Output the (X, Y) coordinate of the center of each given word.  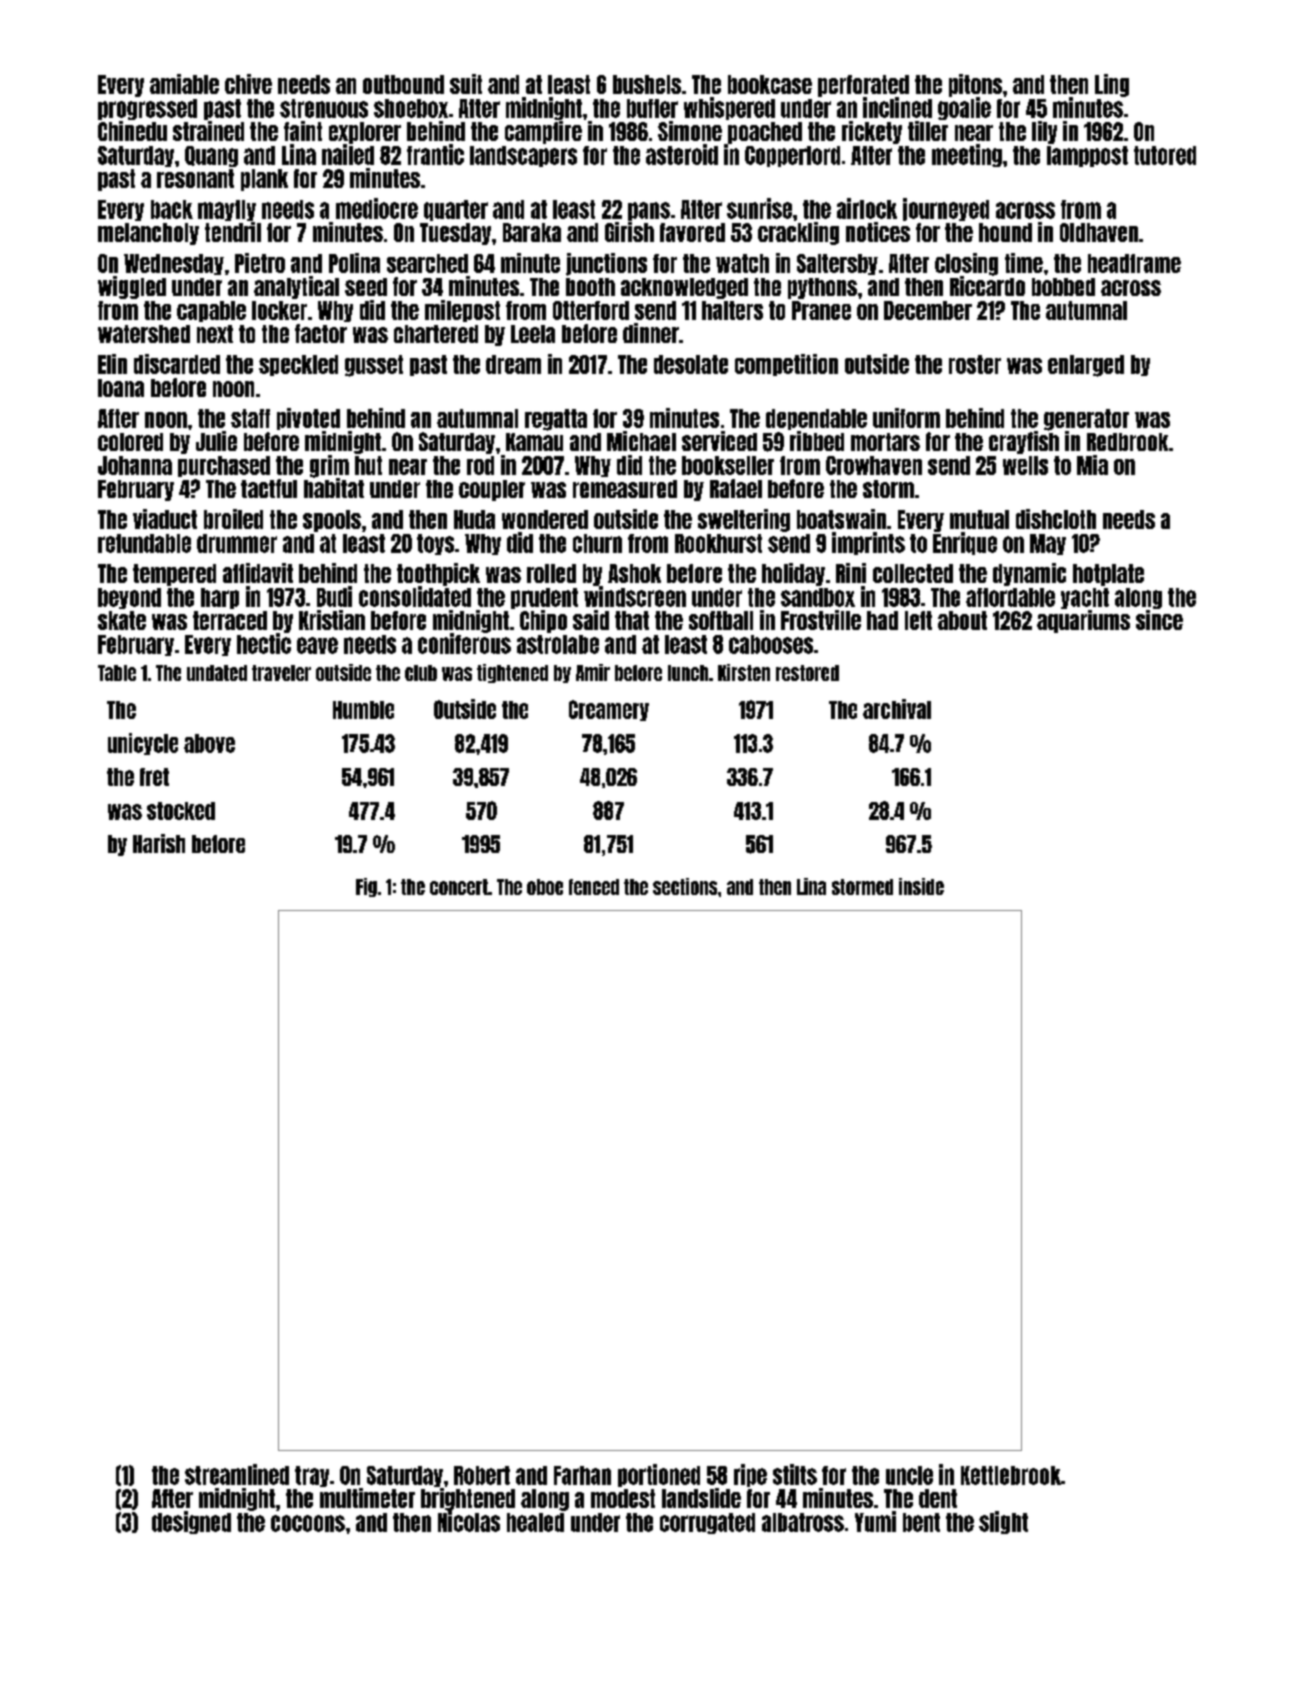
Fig (366, 887)
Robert (482, 1475)
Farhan (582, 1475)
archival (897, 709)
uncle (909, 1475)
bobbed (1063, 287)
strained (208, 131)
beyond (129, 598)
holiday (793, 574)
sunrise (759, 208)
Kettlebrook (1011, 1475)
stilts (795, 1474)
